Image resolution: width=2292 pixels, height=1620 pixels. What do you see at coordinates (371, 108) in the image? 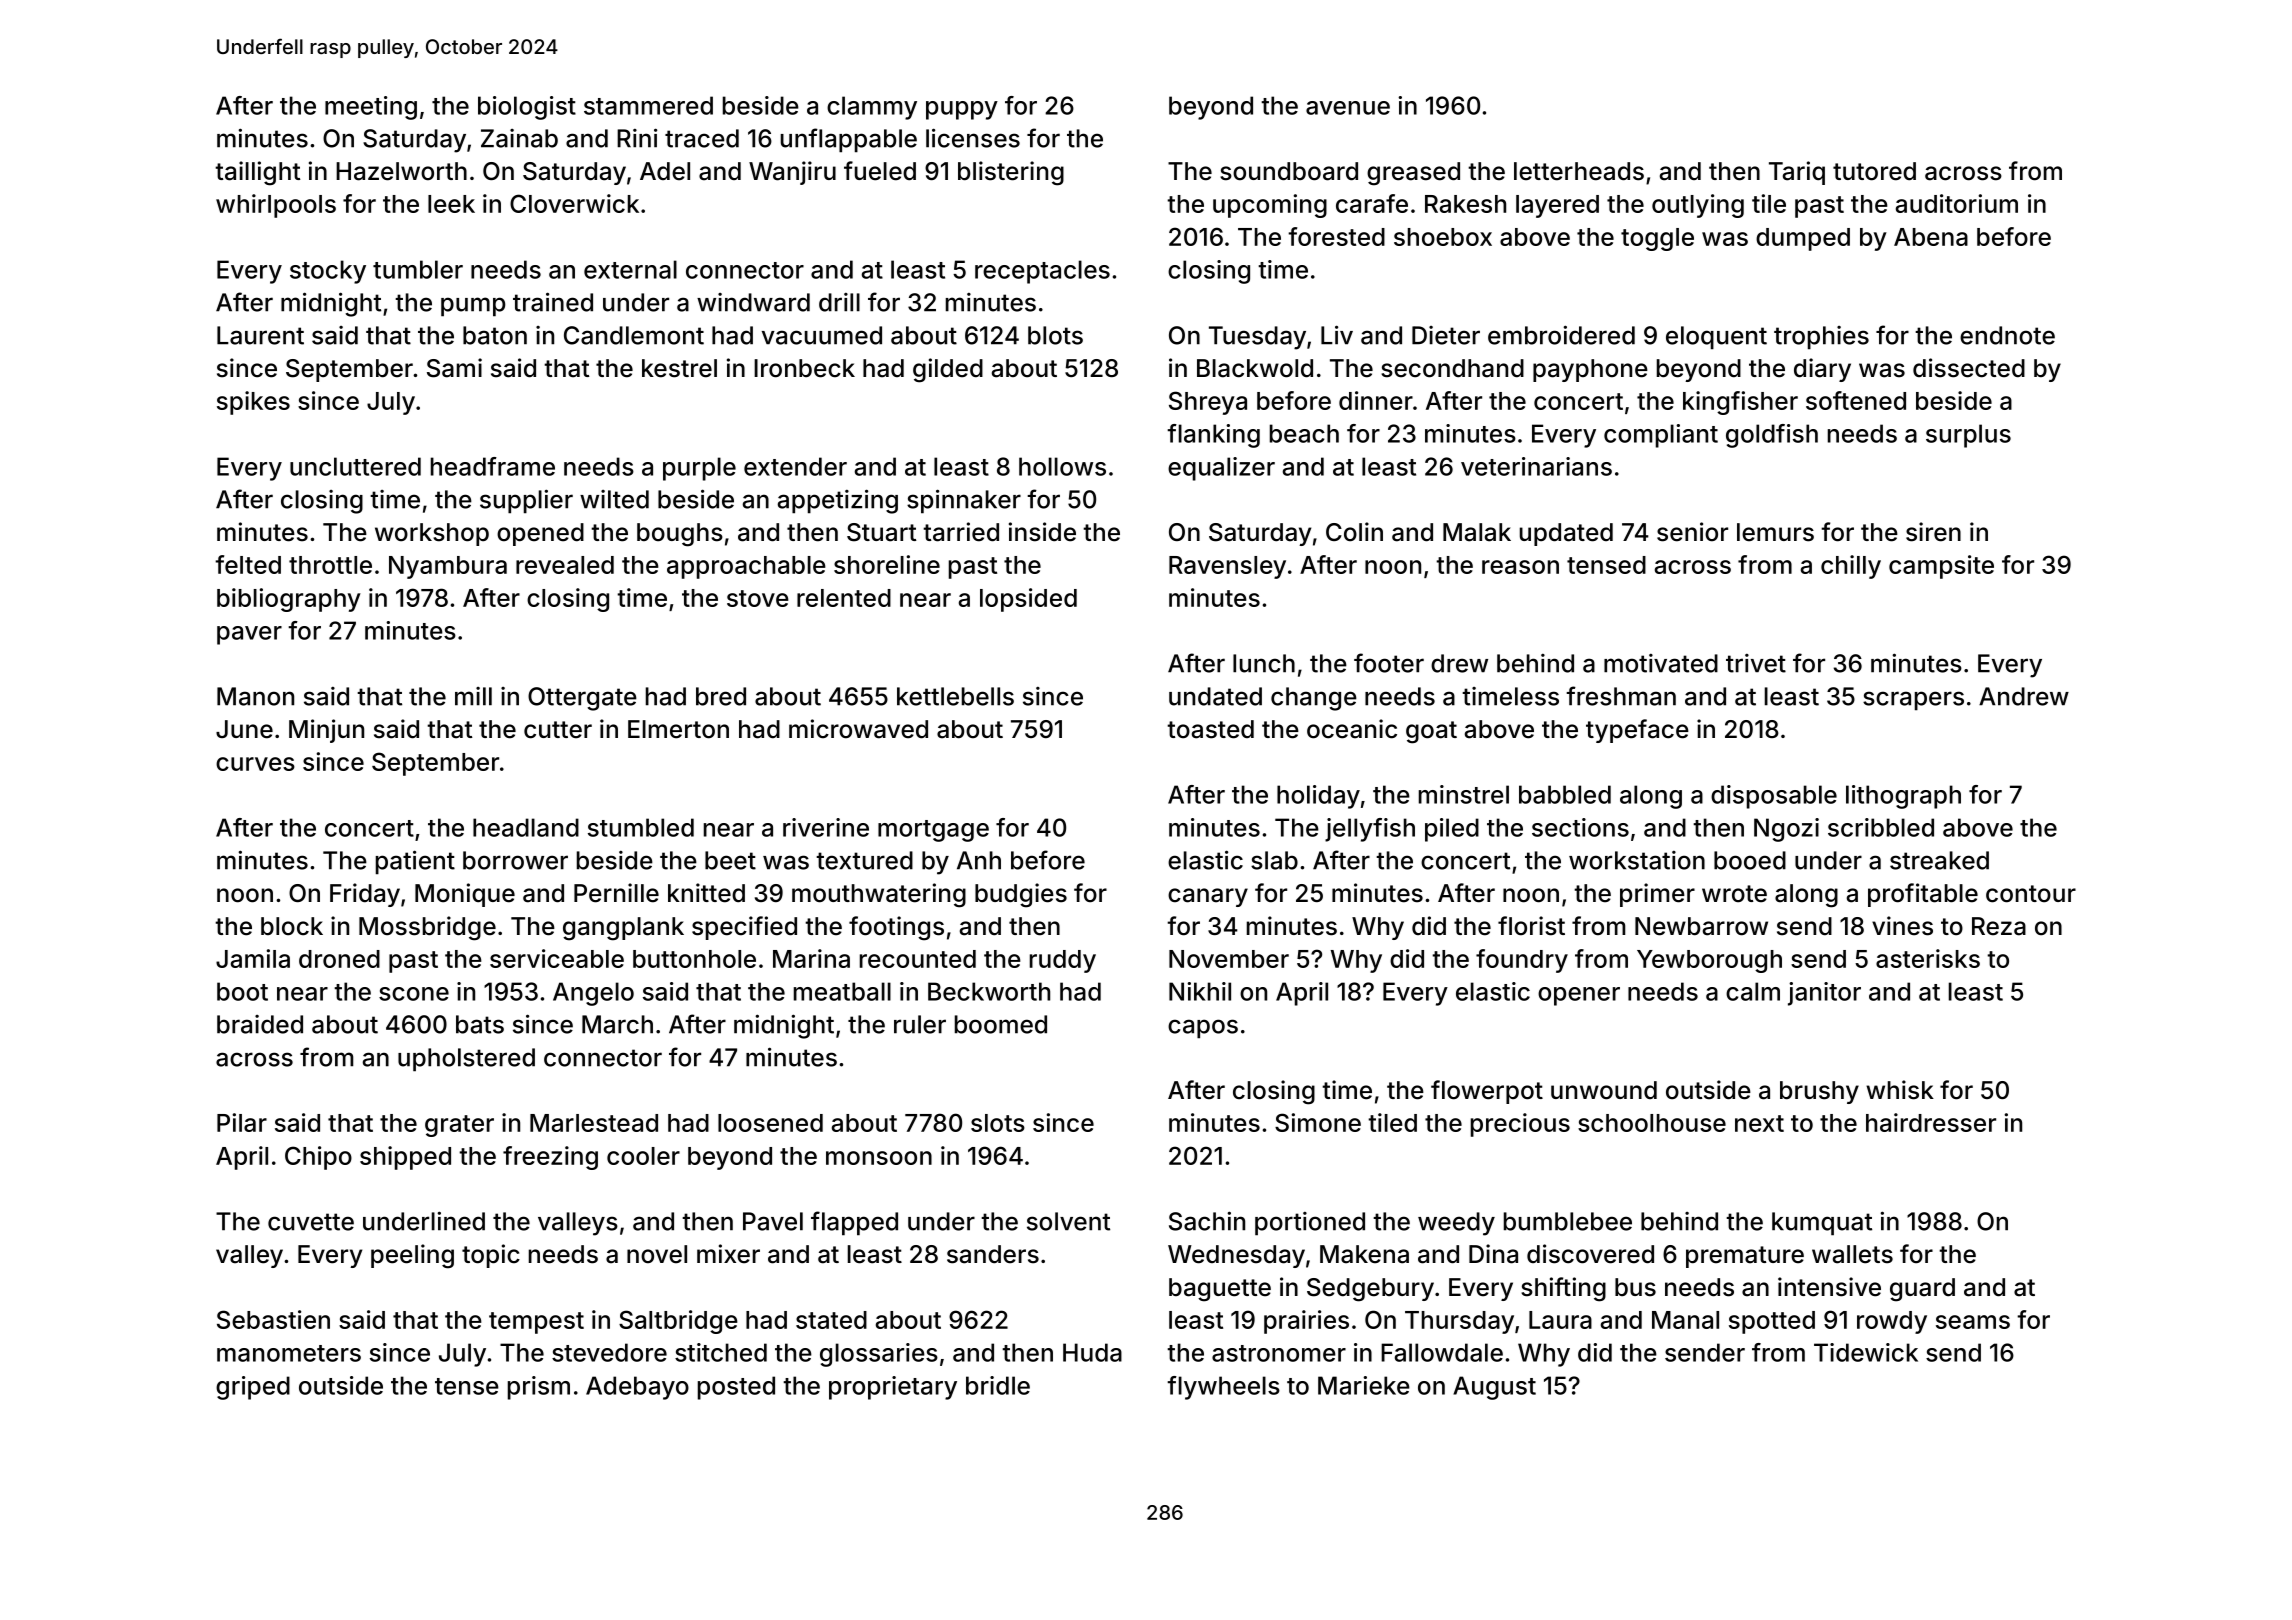
I see `meeting` at bounding box center [371, 108].
